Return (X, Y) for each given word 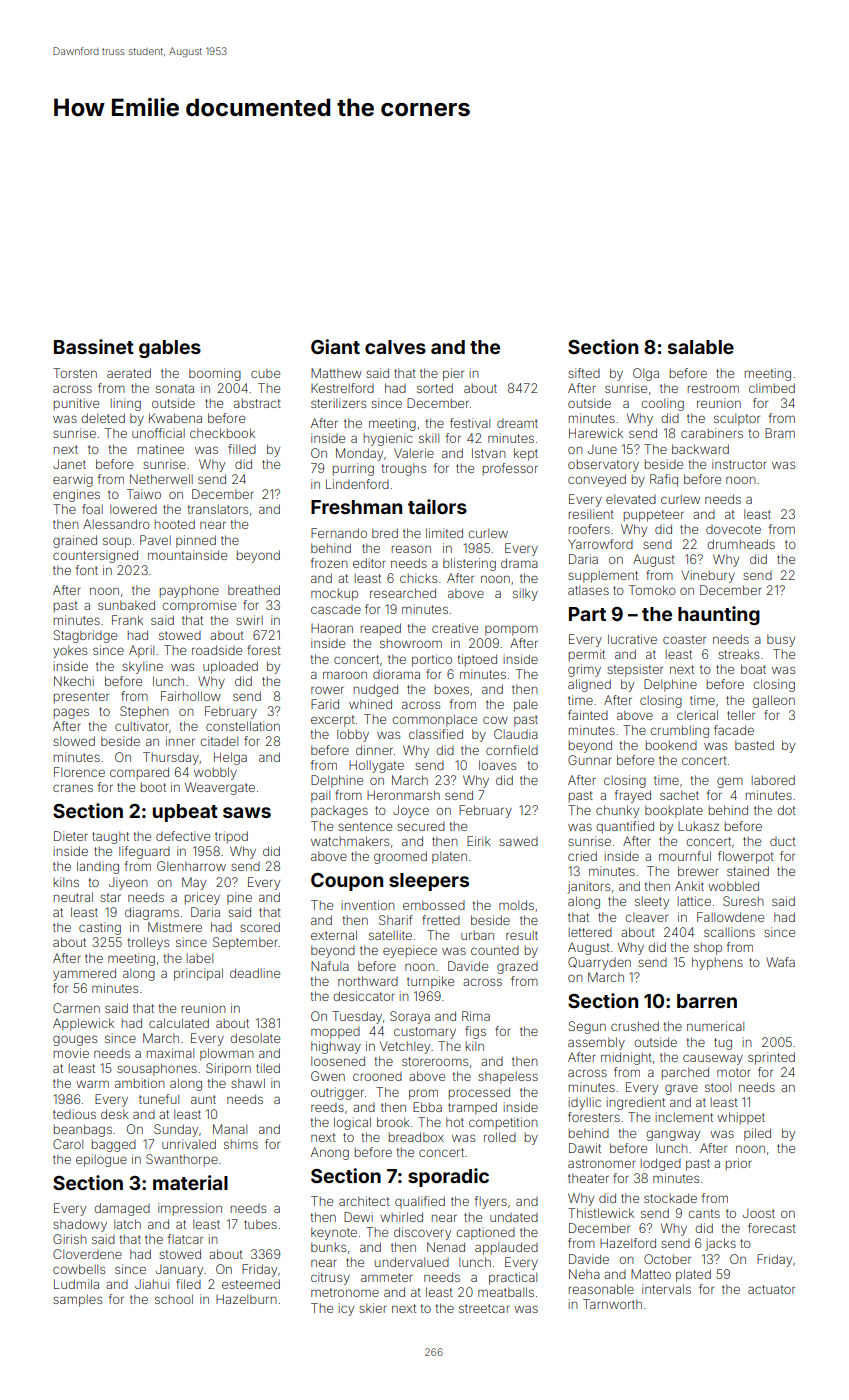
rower (327, 690)
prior (739, 1164)
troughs (404, 469)
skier (373, 1308)
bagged (114, 1146)
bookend (671, 745)
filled (242, 449)
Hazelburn (246, 1299)
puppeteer (654, 516)
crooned (377, 1076)
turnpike (430, 982)
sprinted (771, 1058)
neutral (73, 897)
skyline (142, 667)
